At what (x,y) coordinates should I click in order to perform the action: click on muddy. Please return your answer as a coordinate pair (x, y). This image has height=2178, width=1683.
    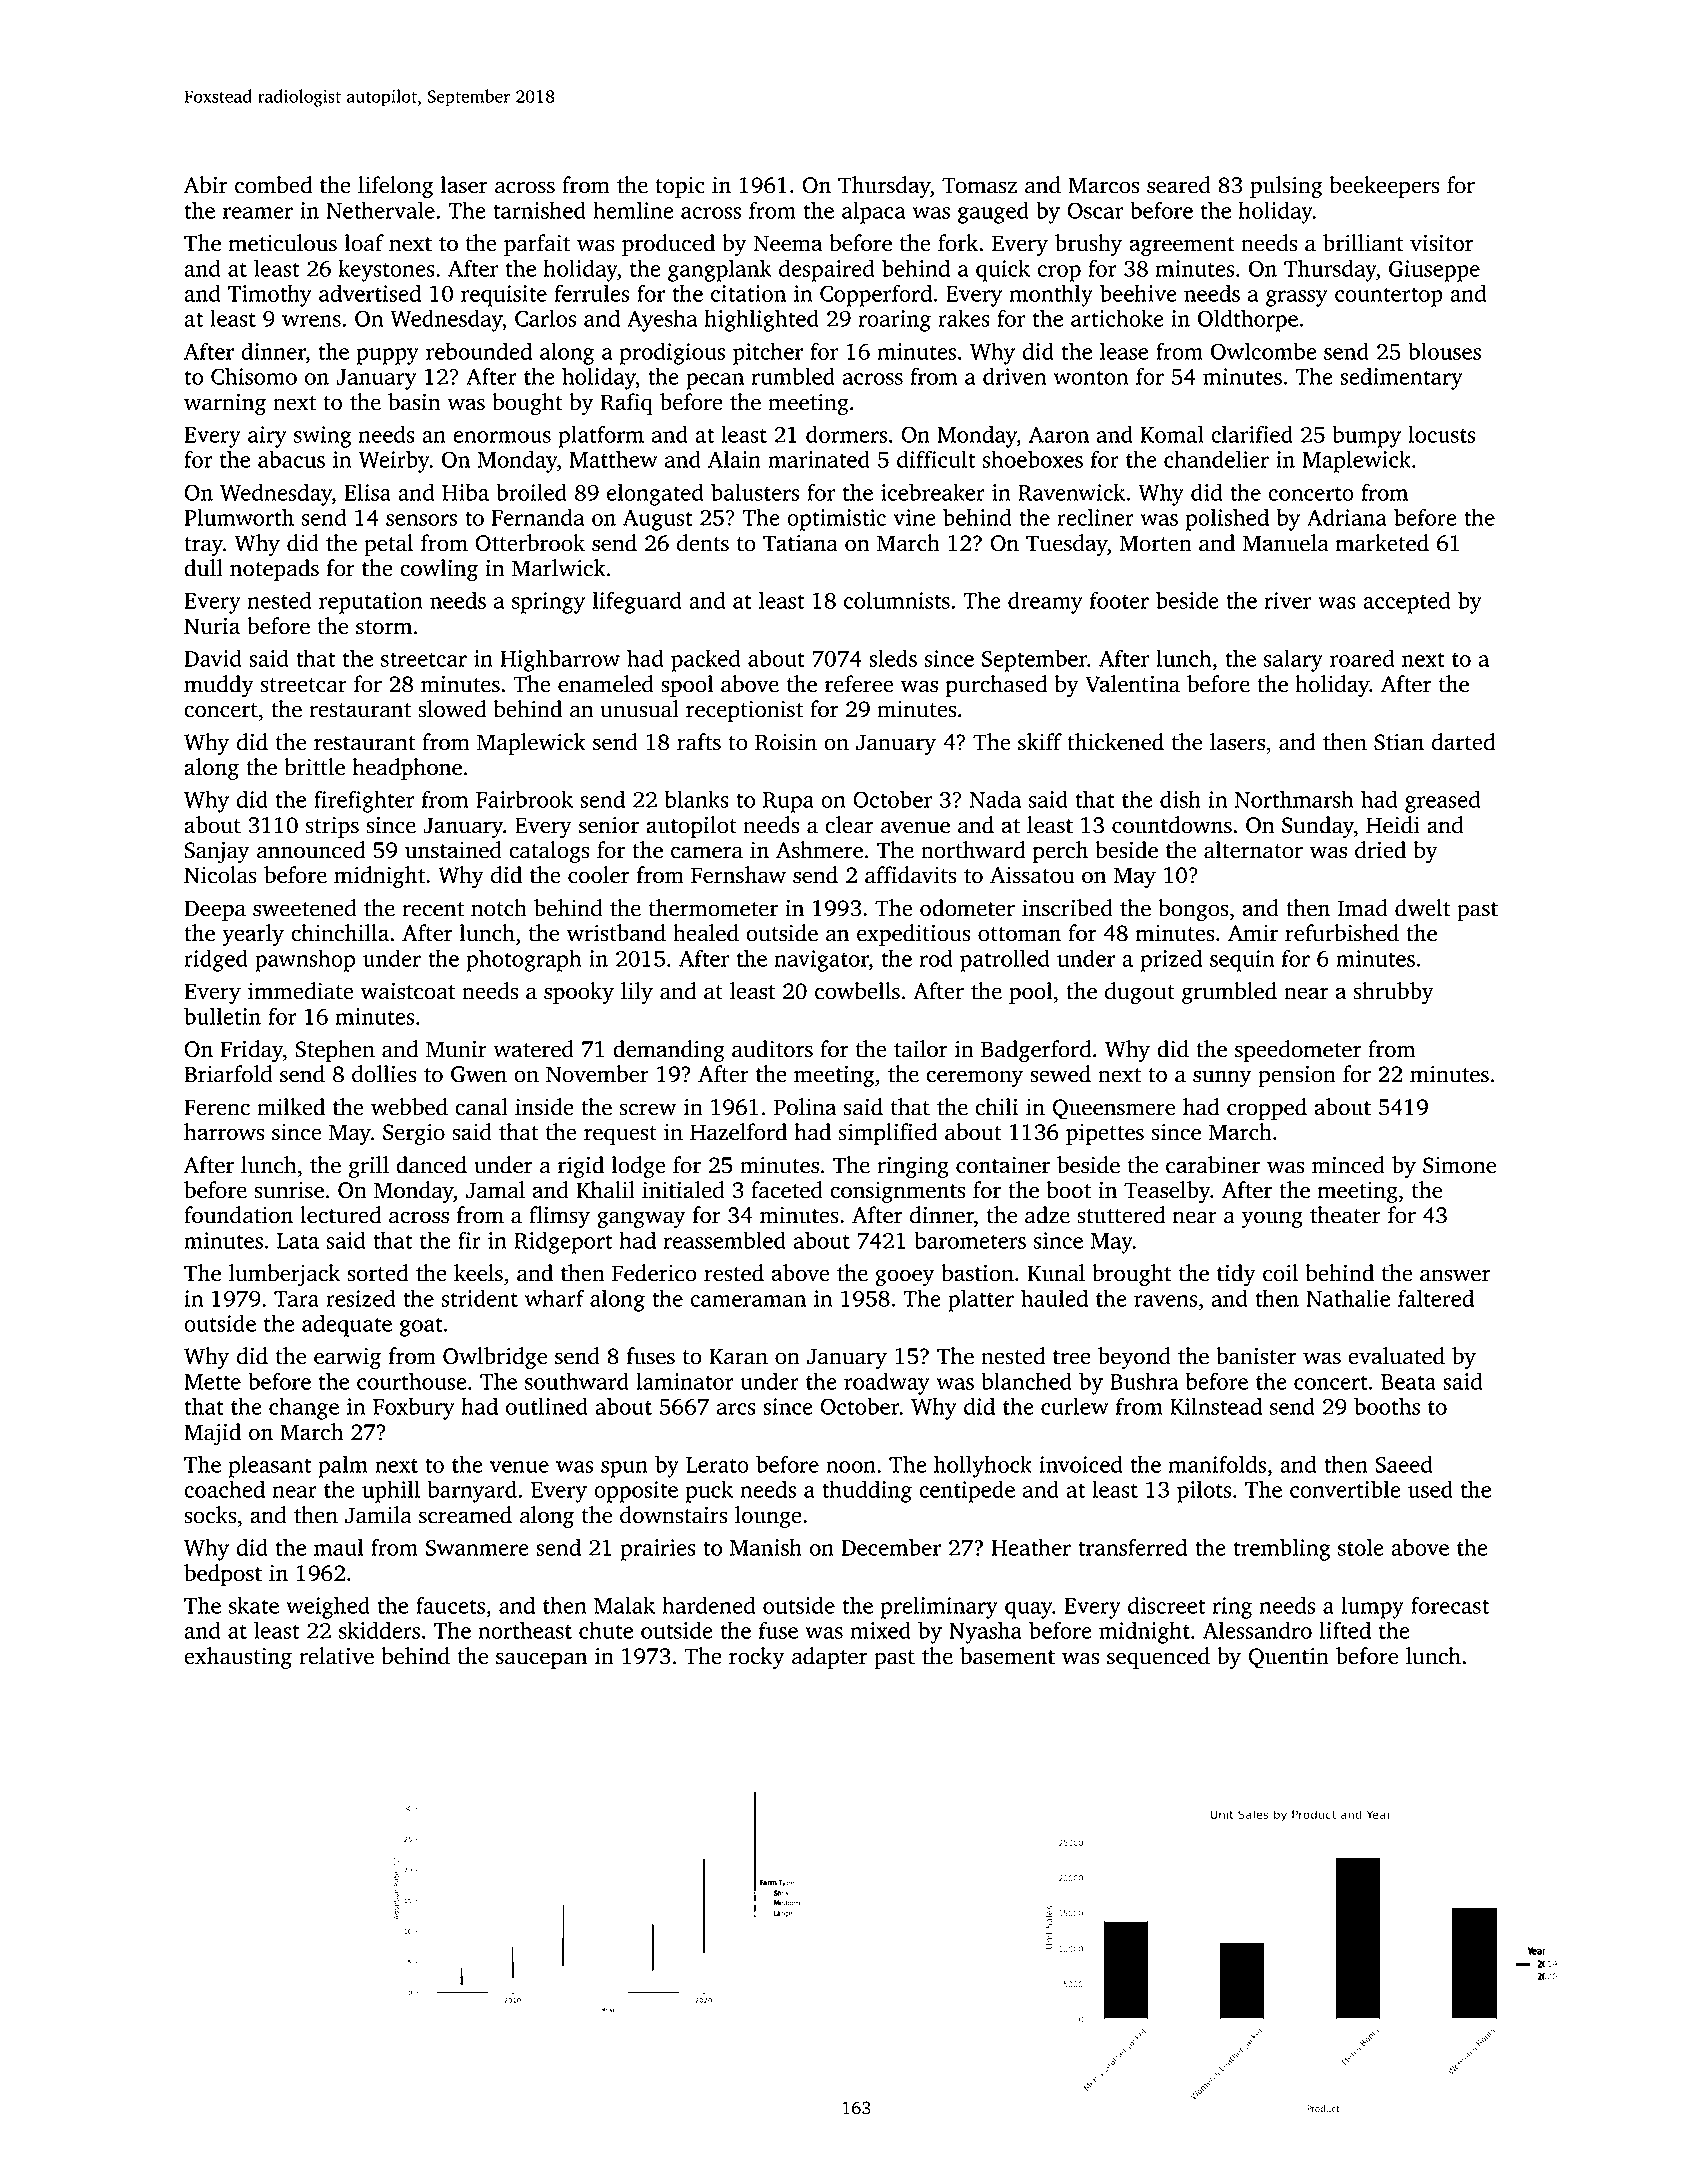
    Looking at the image, I should click on (219, 686).
